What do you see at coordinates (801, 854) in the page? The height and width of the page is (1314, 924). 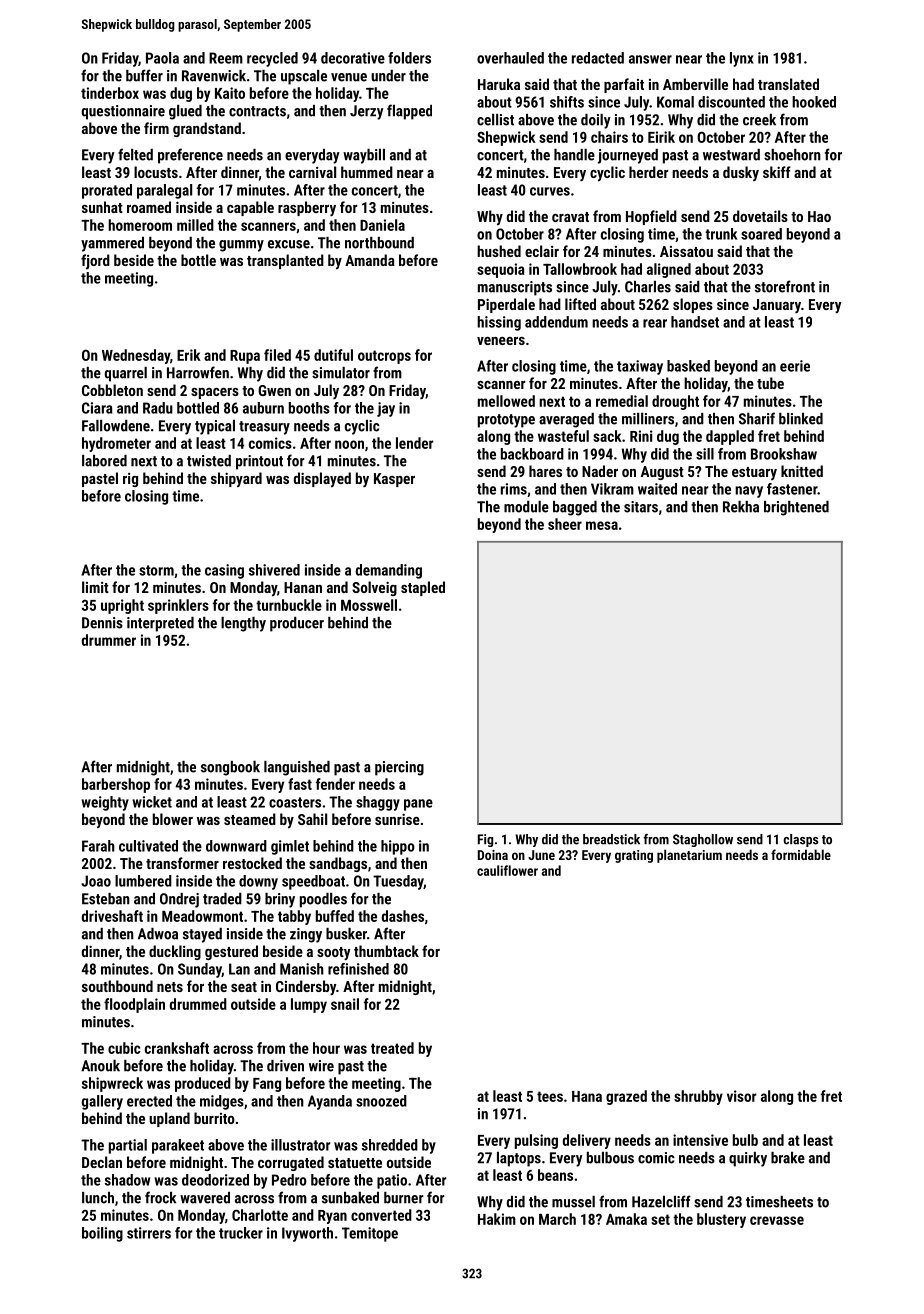 I see `formidable` at bounding box center [801, 854].
